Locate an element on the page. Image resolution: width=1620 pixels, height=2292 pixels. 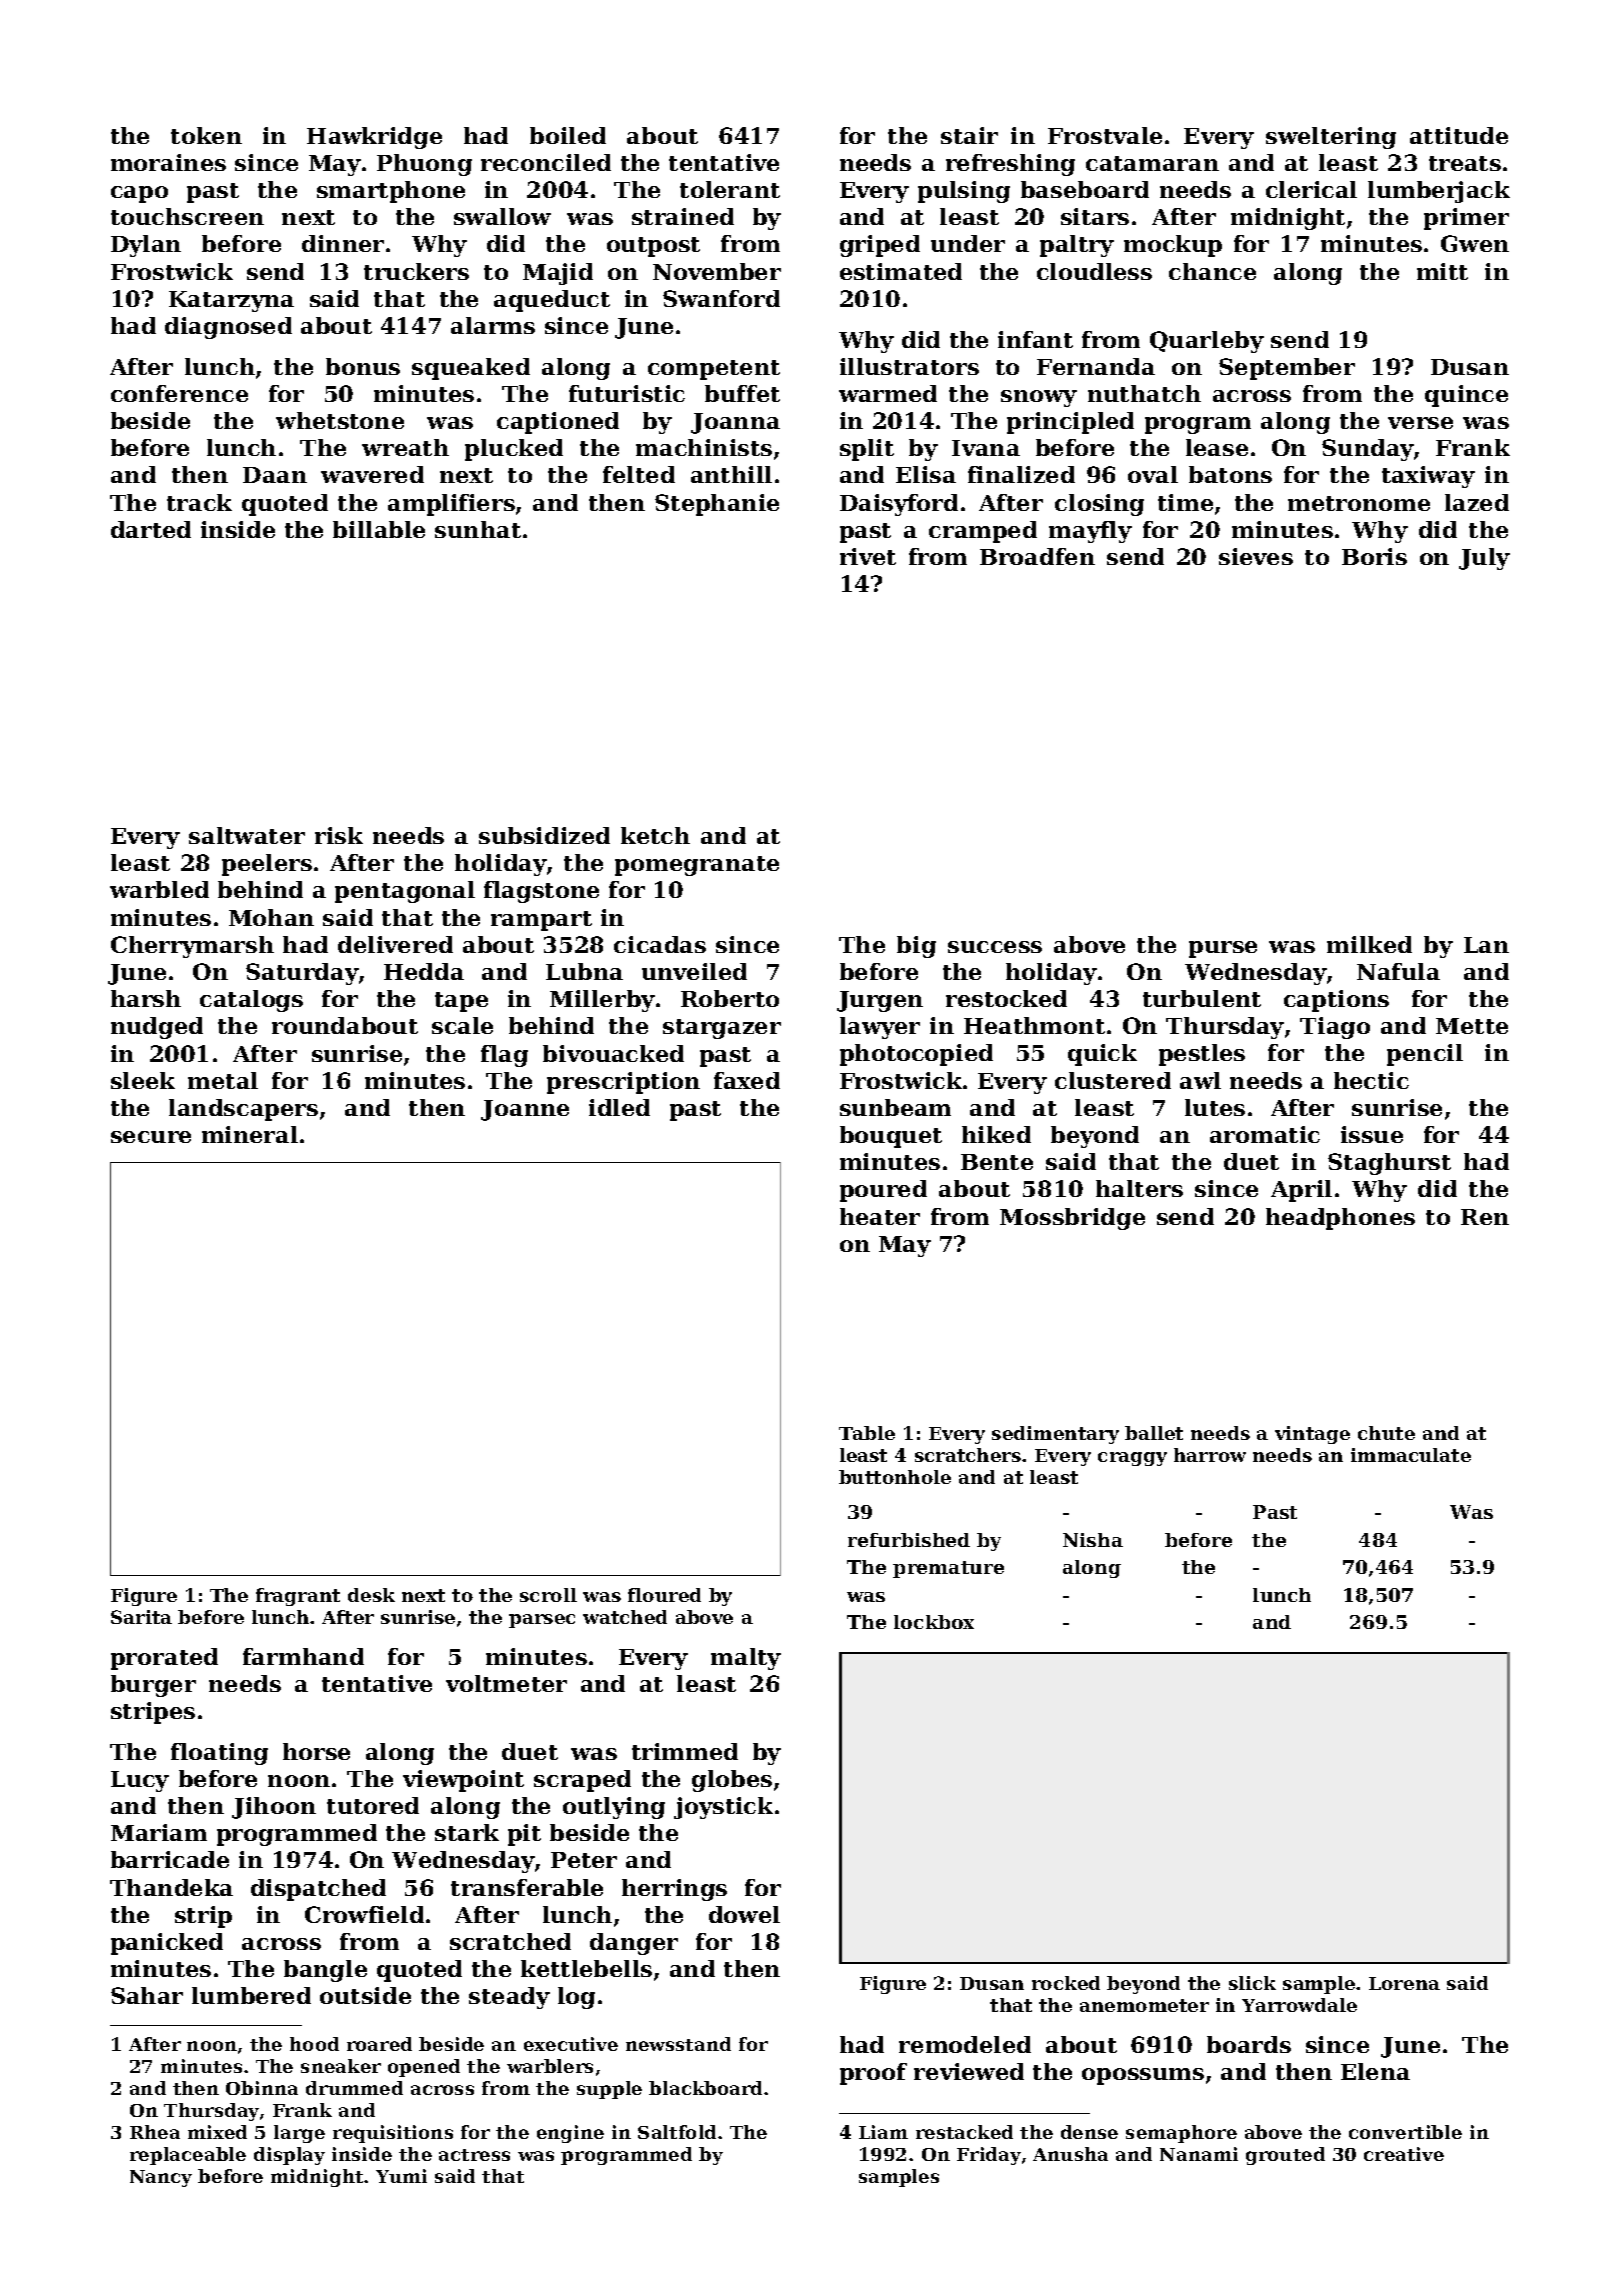
parsec is located at coordinates (542, 1621).
